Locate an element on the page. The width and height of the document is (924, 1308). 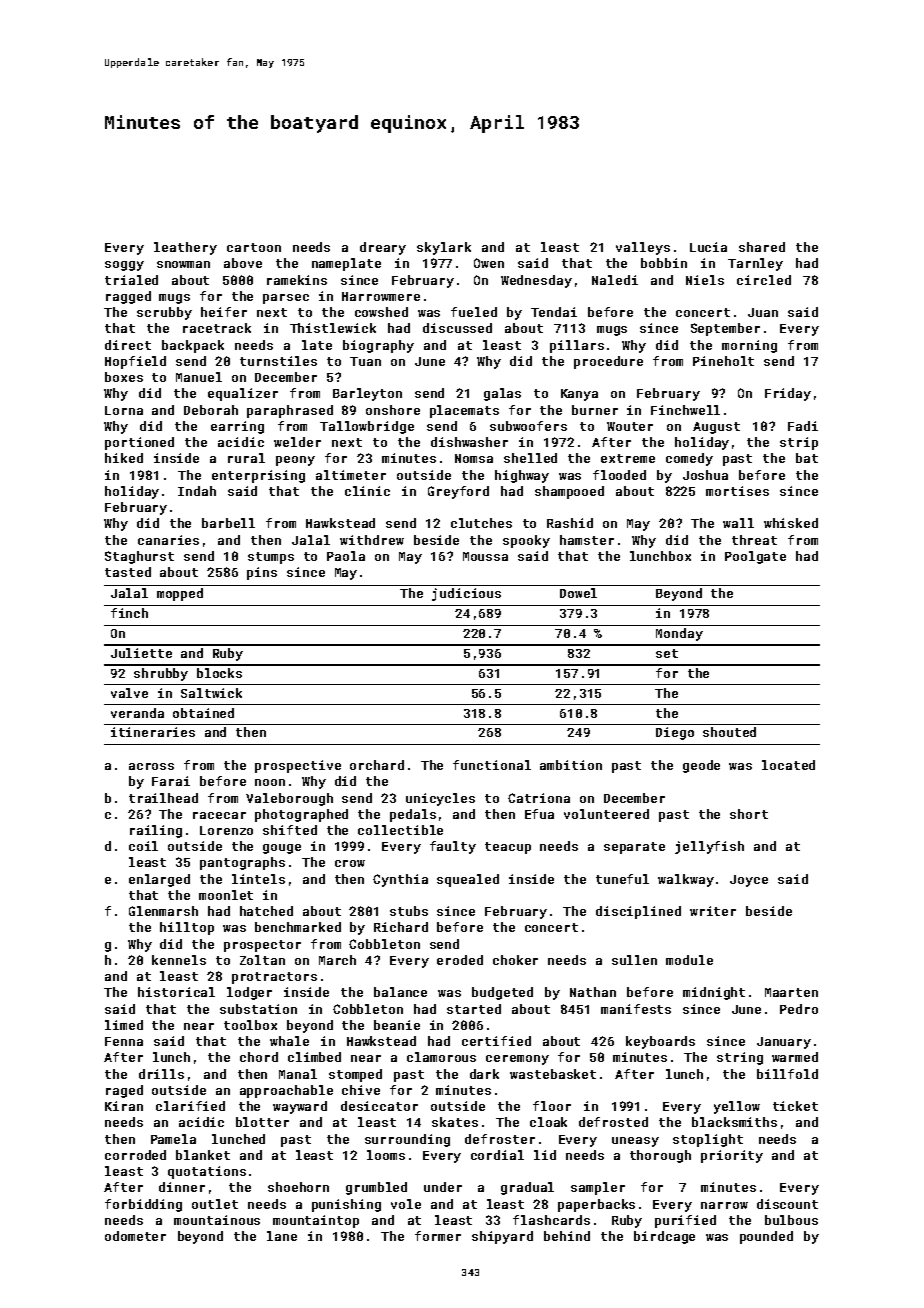
string is located at coordinates (740, 1058).
